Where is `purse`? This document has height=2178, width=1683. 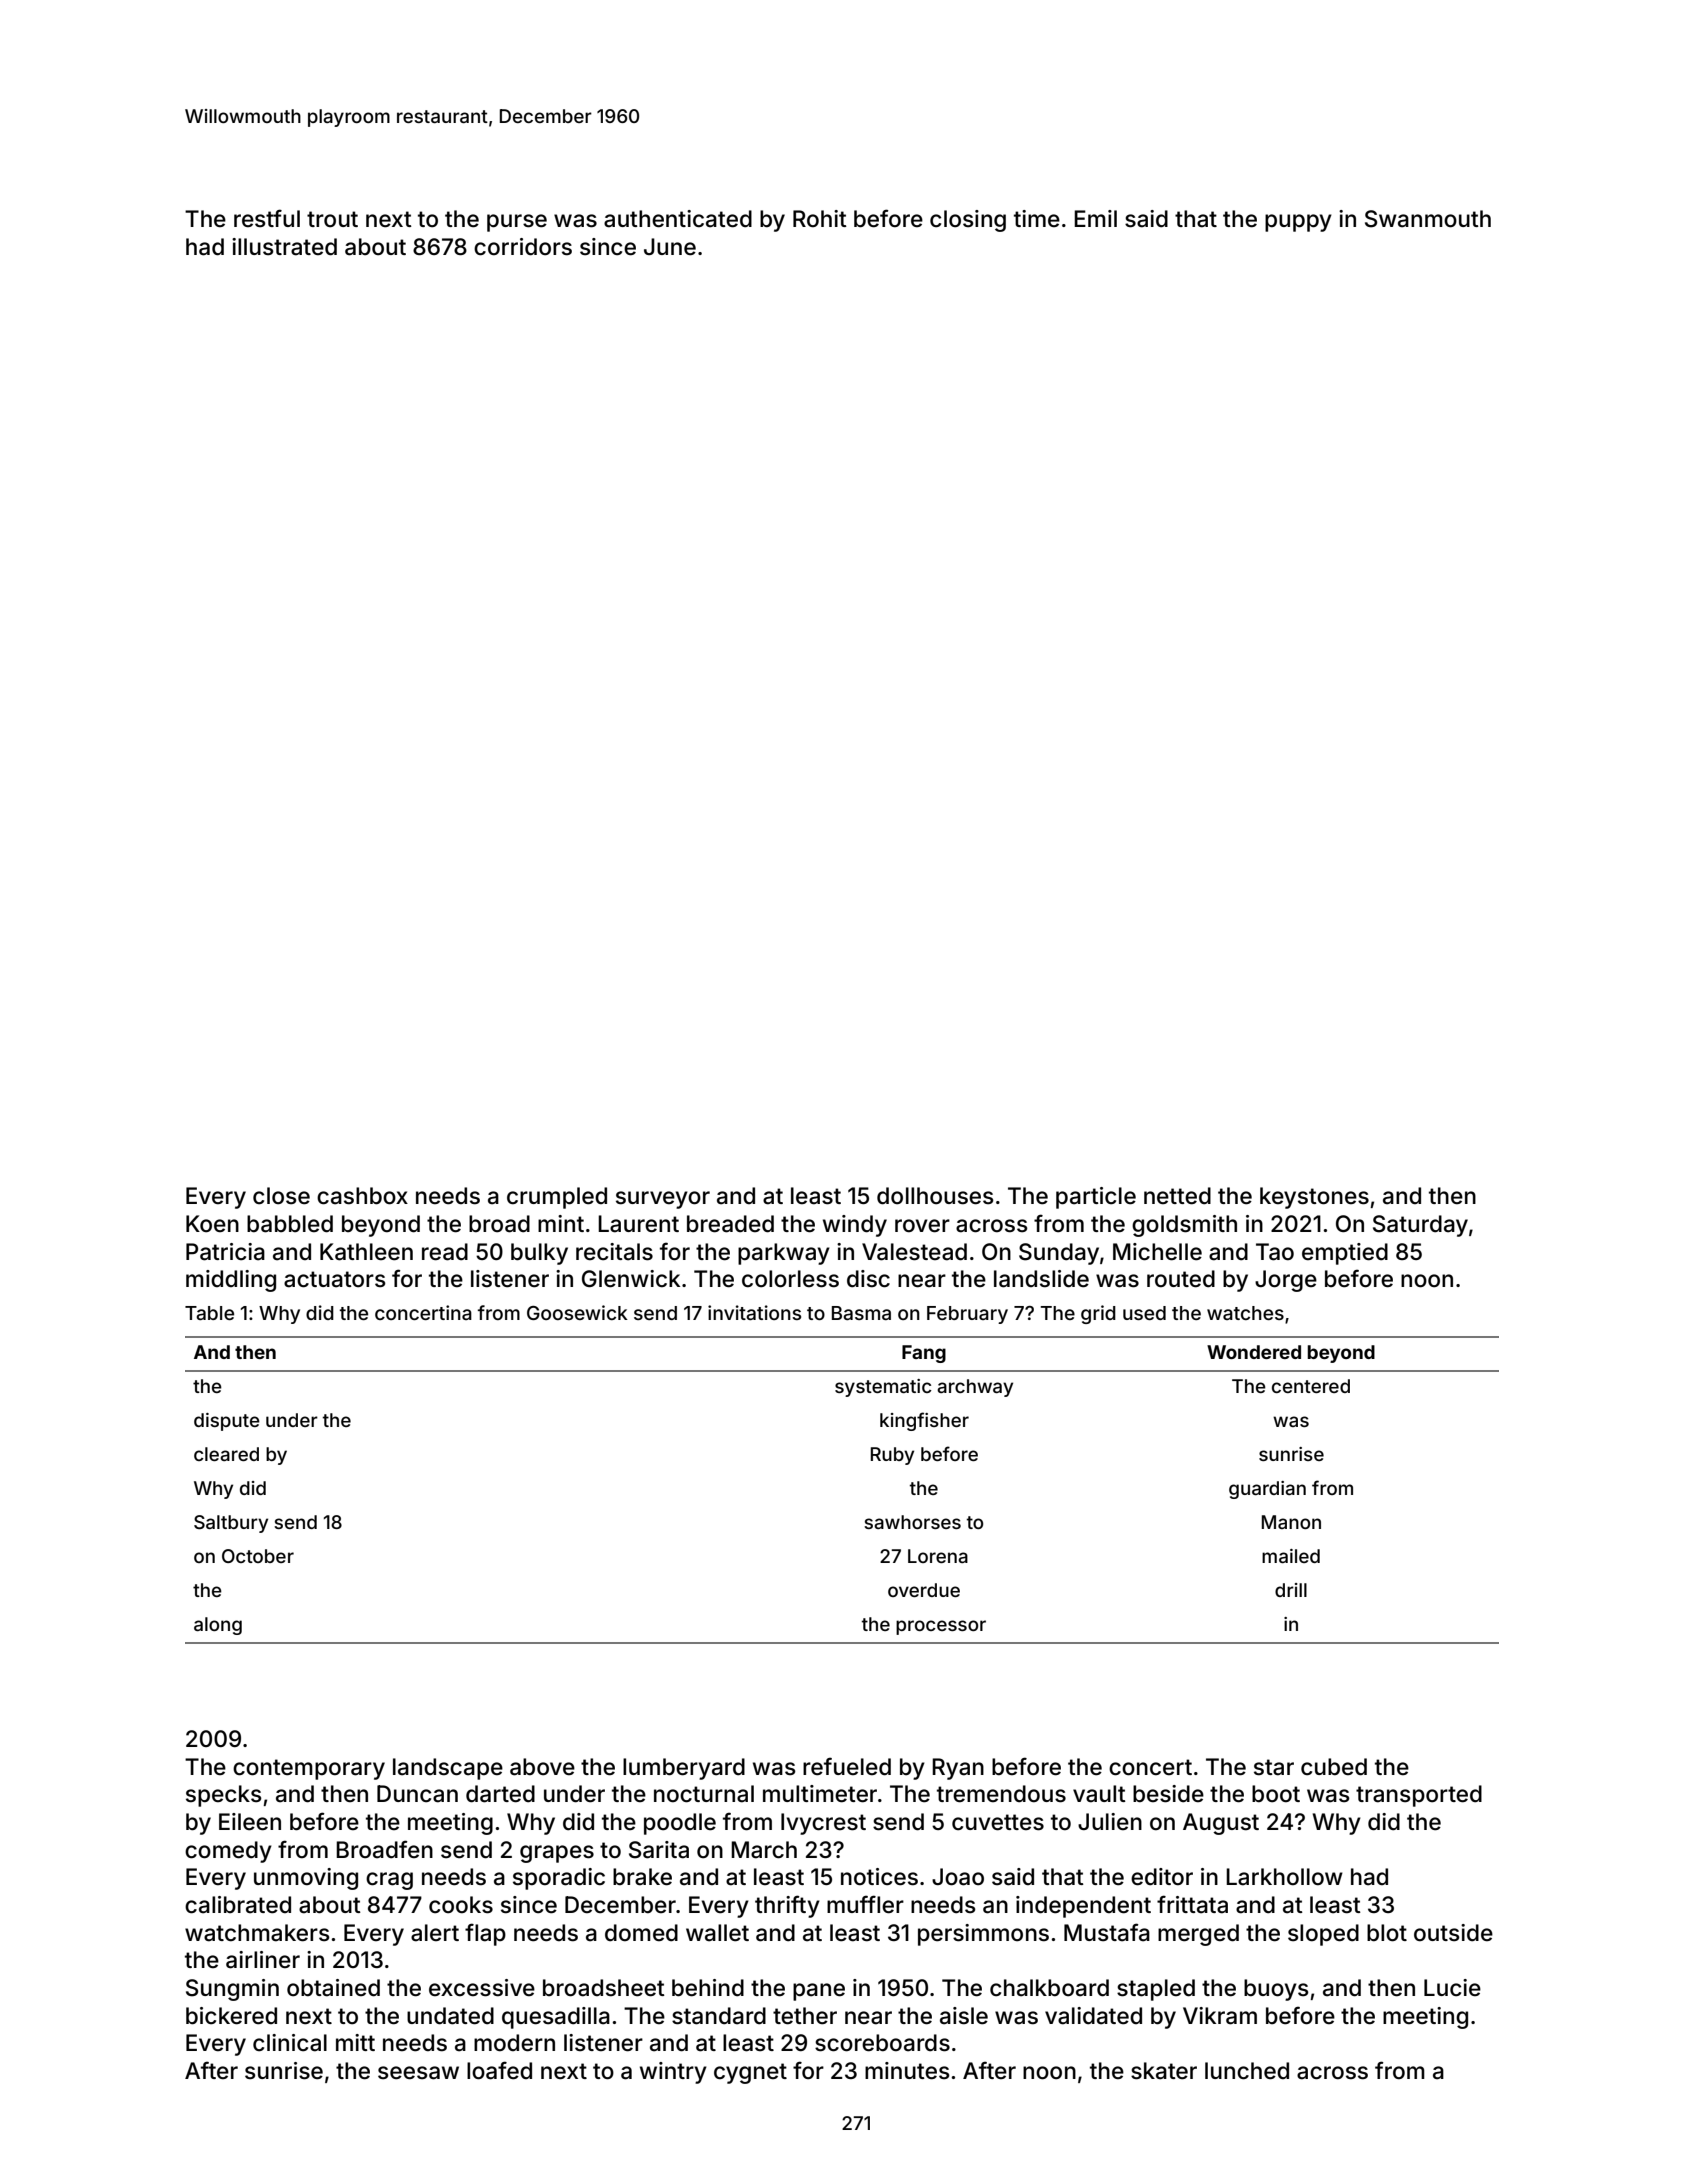 purse is located at coordinates (517, 223).
